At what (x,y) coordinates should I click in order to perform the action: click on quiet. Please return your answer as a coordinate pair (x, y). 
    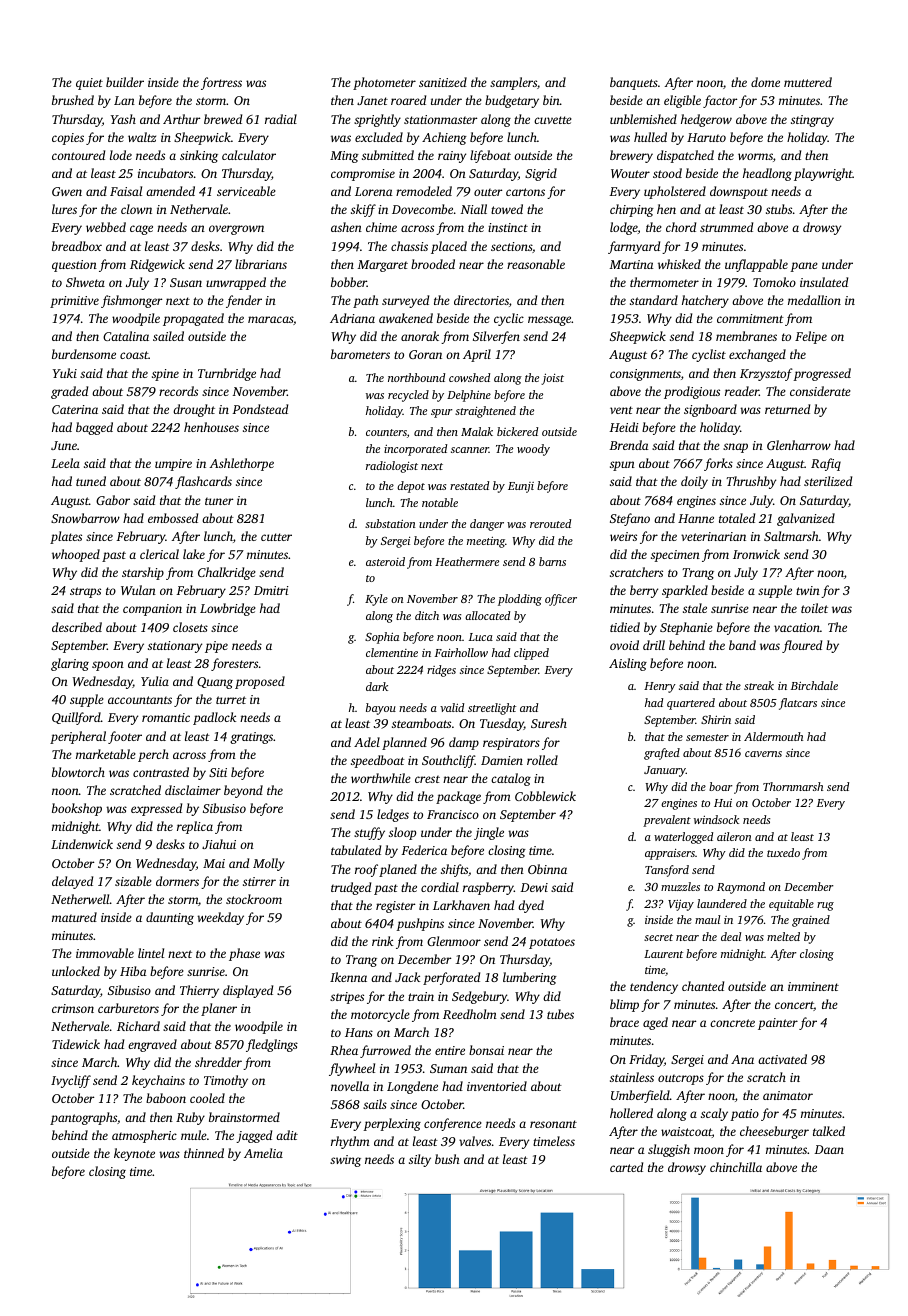
    Looking at the image, I should click on (89, 84).
